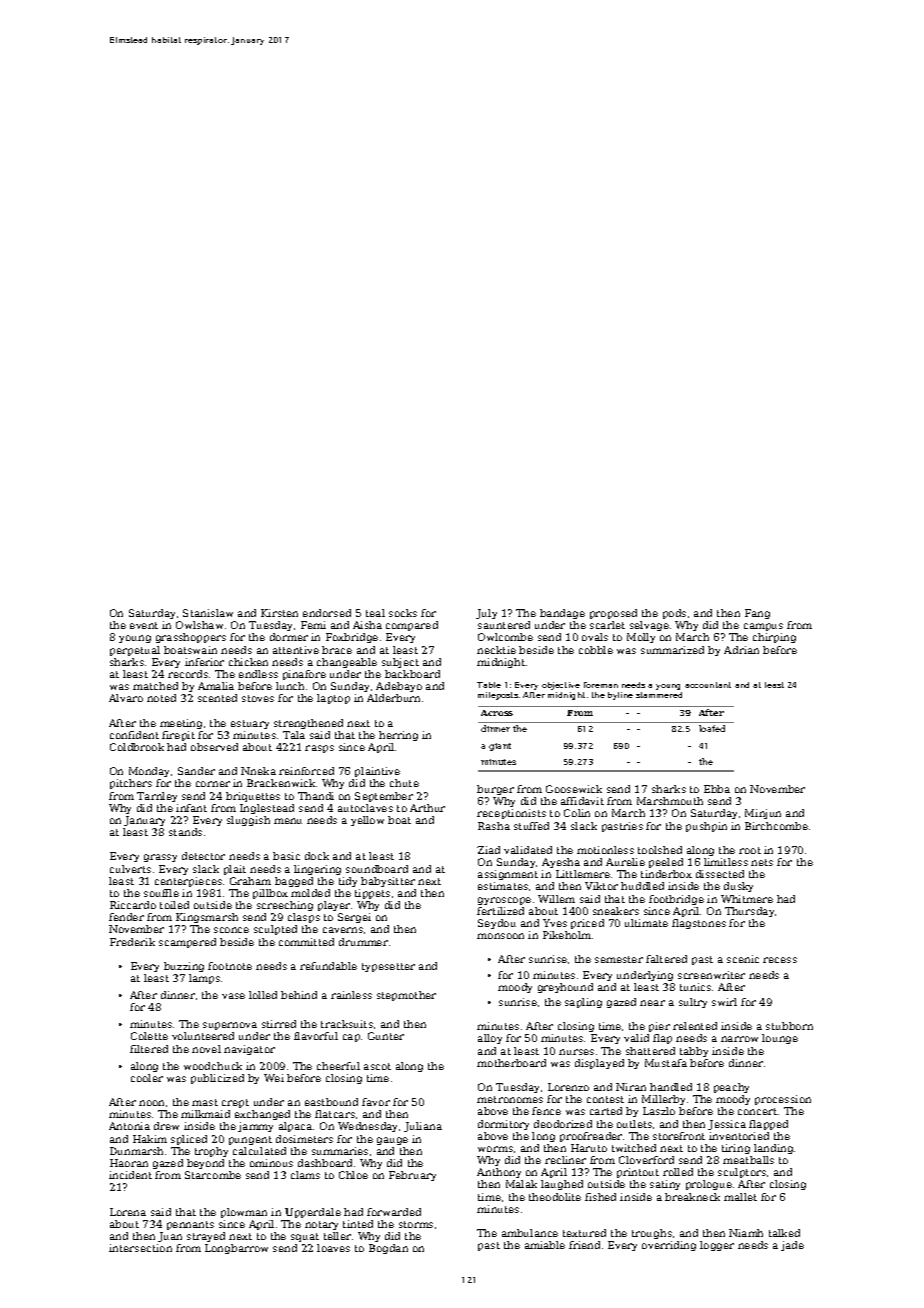 This document has height=1308, width=924. I want to click on Colin, so click(577, 813).
